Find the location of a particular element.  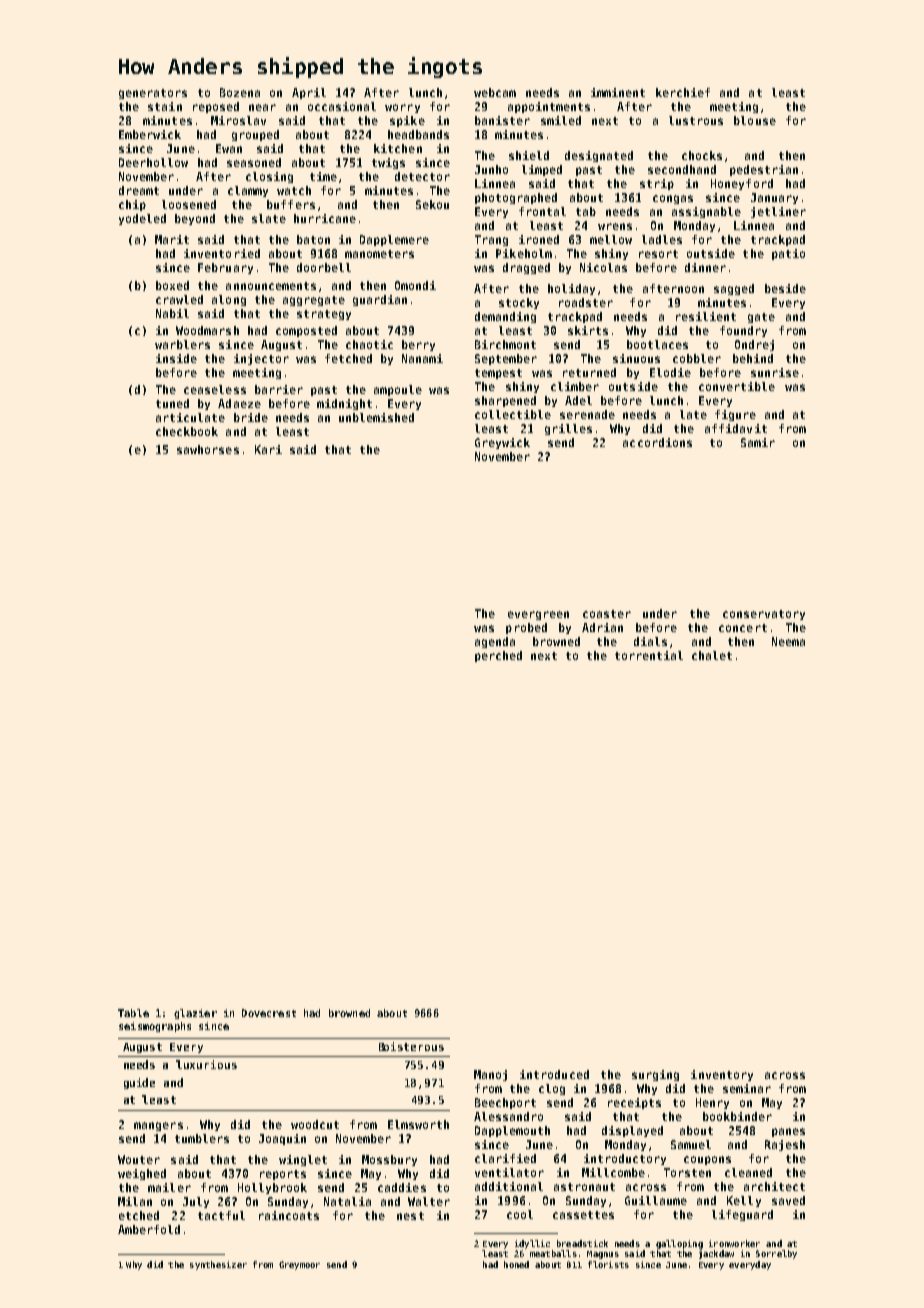

Neema is located at coordinates (788, 641).
